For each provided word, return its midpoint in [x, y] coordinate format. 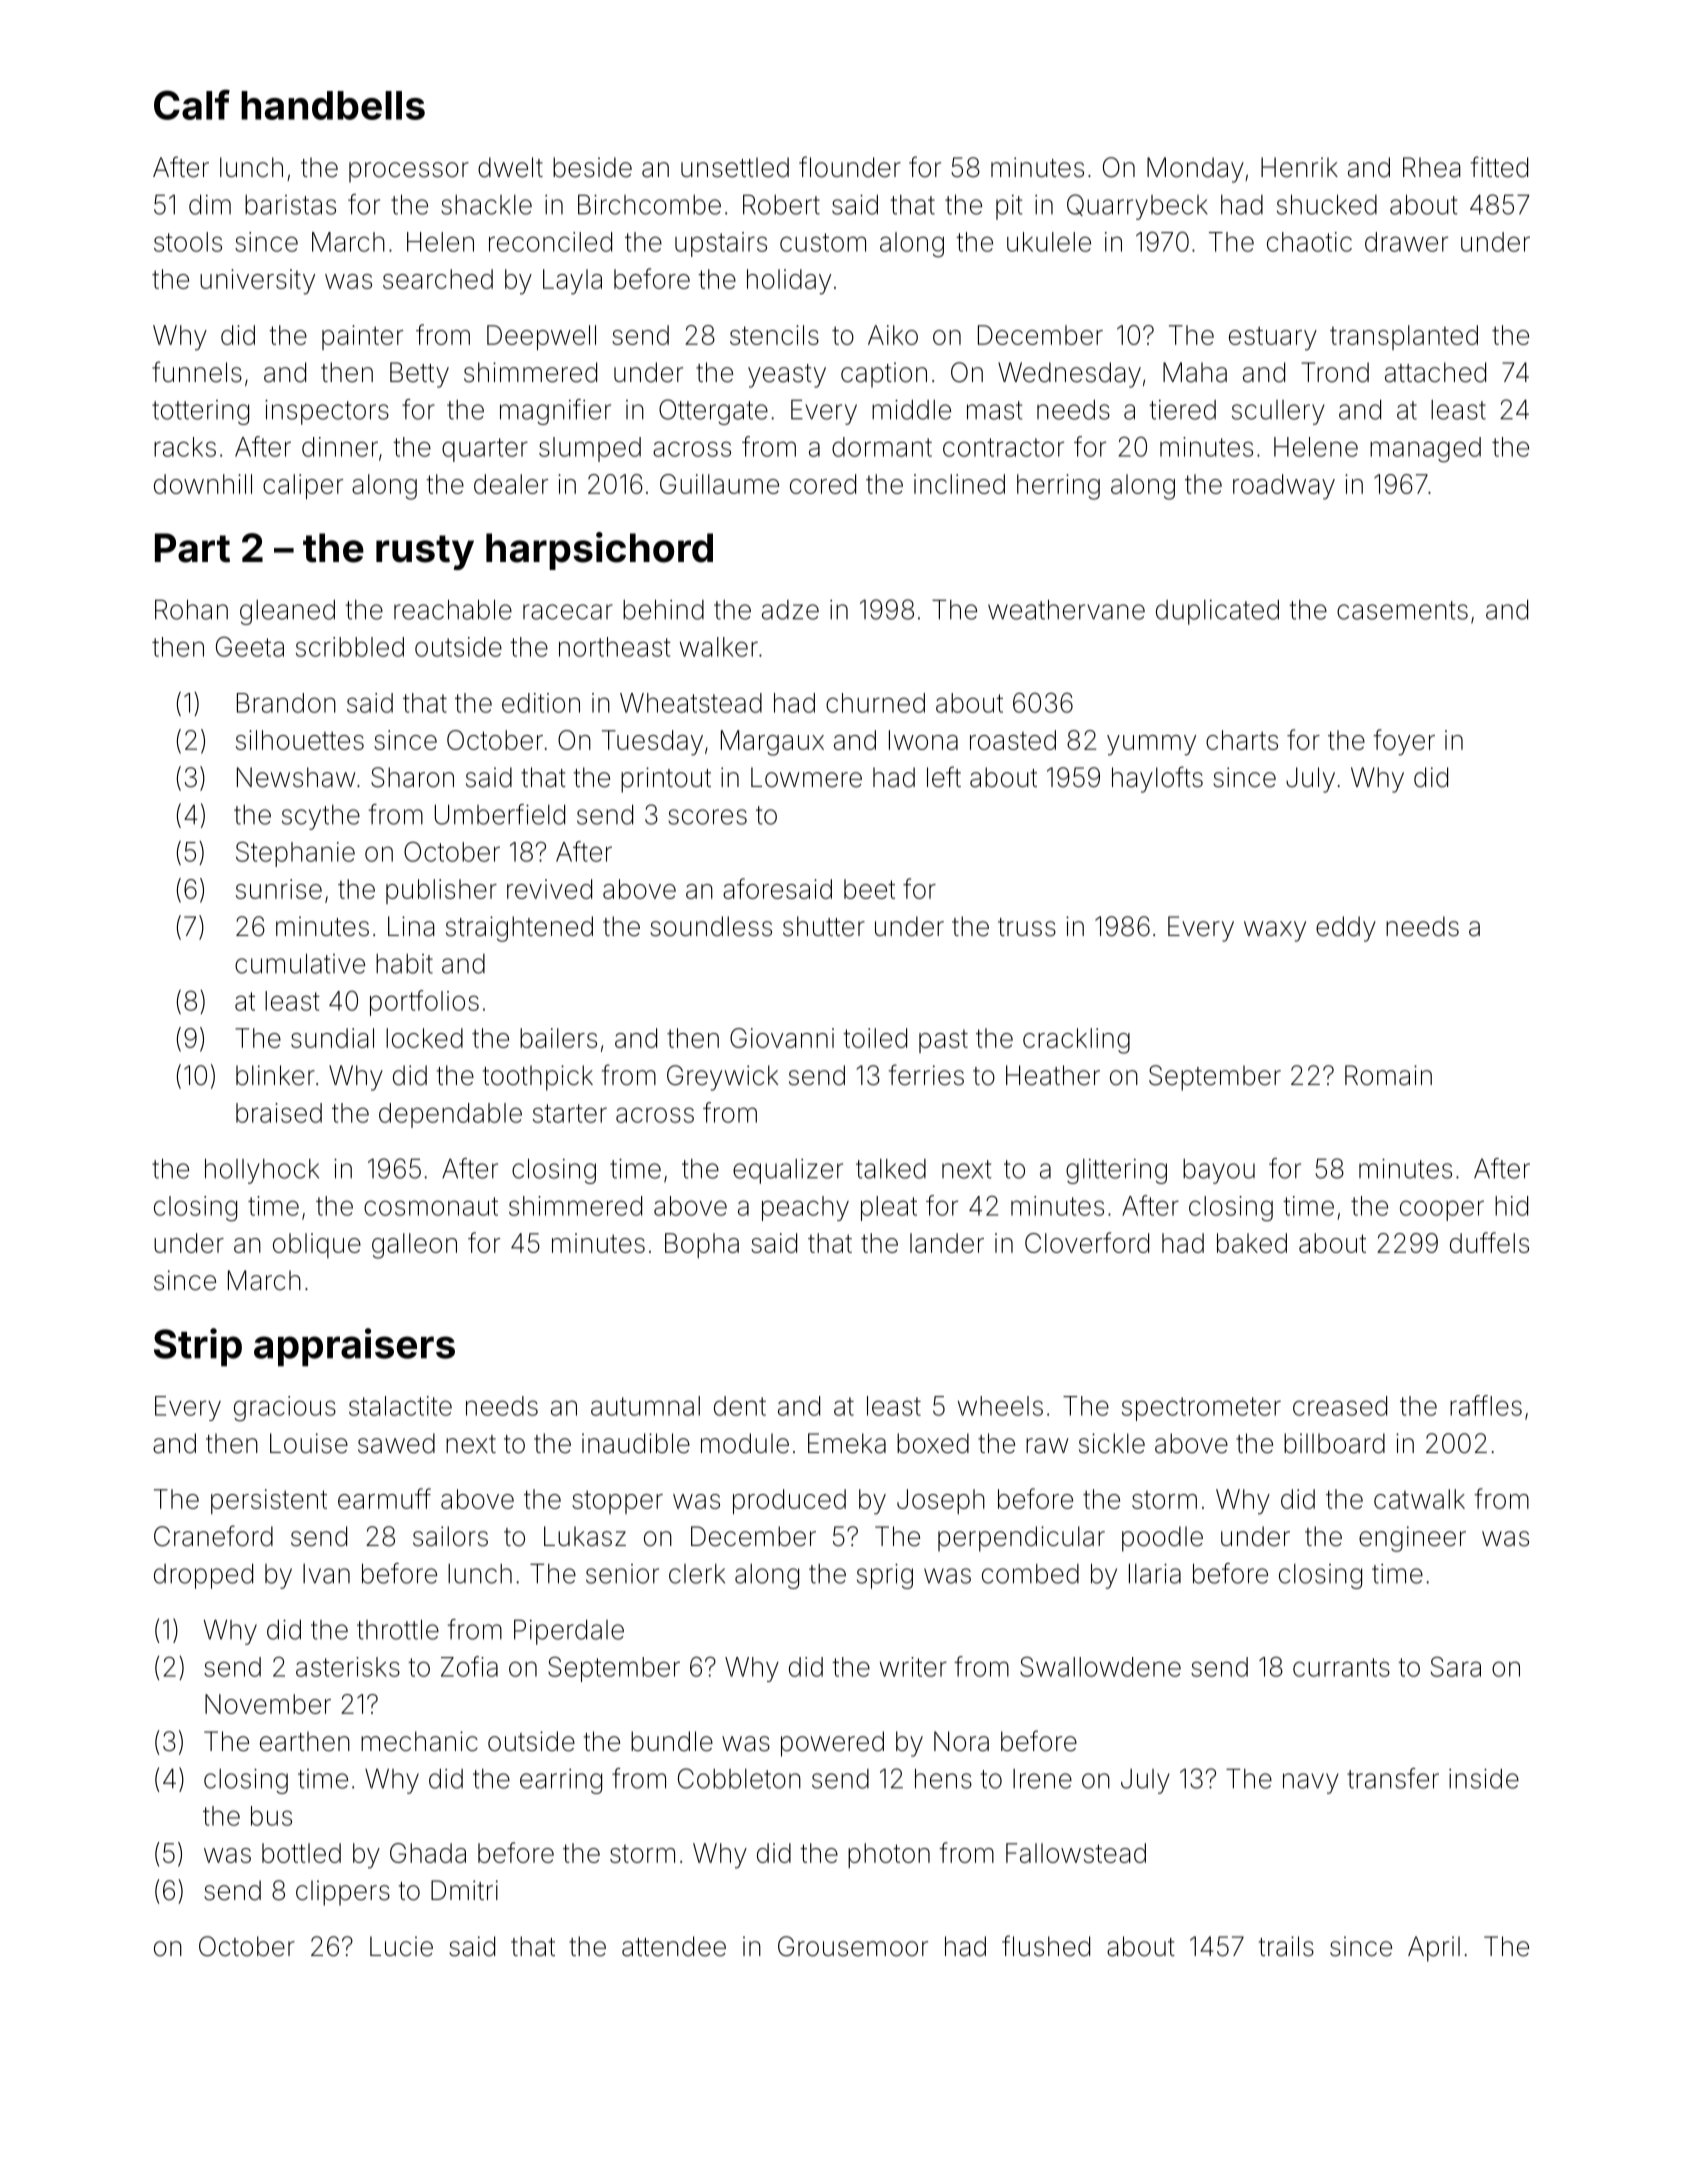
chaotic [1309, 242]
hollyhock [262, 1171]
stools [188, 242]
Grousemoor [853, 1946]
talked [891, 1169]
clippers [343, 1893]
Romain [1388, 1075]
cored [823, 484]
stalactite [400, 1406]
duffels [1489, 1242]
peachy [805, 1208]
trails [1286, 1946]
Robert [781, 204]
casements [1402, 610]
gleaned [287, 612]
